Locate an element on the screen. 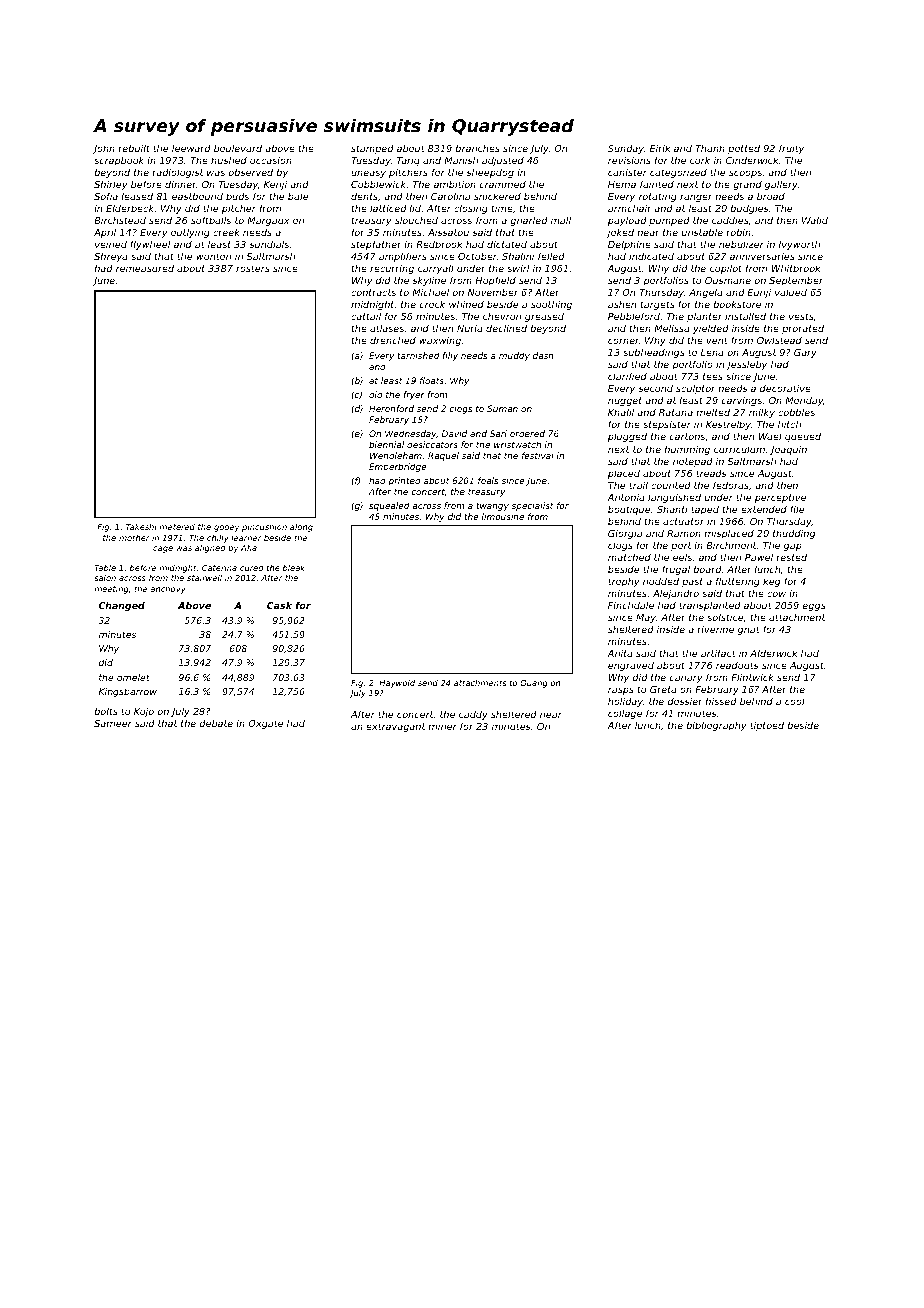 This screenshot has height=1308, width=924. Finchdale is located at coordinates (631, 605).
